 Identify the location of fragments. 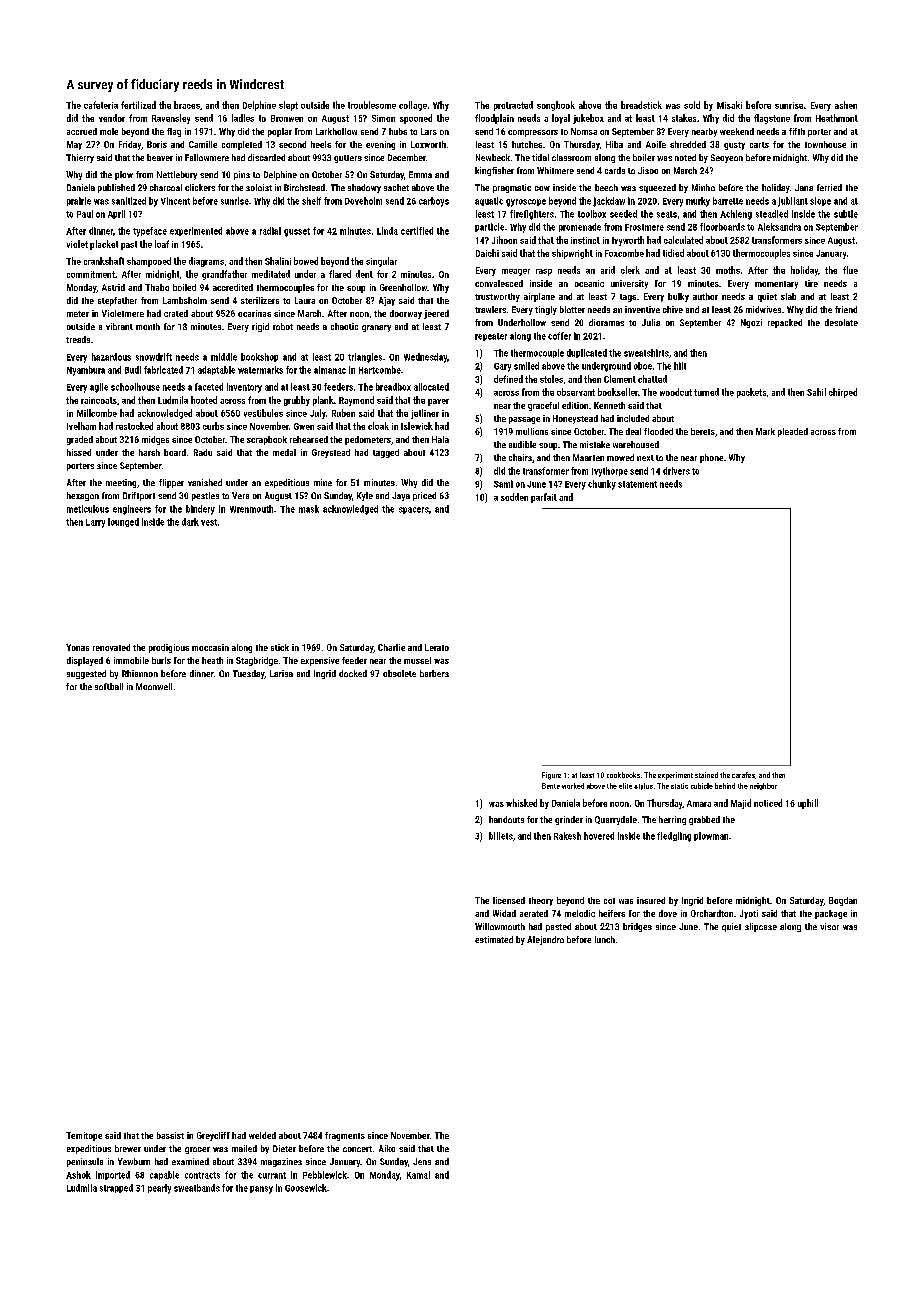
(345, 1136).
